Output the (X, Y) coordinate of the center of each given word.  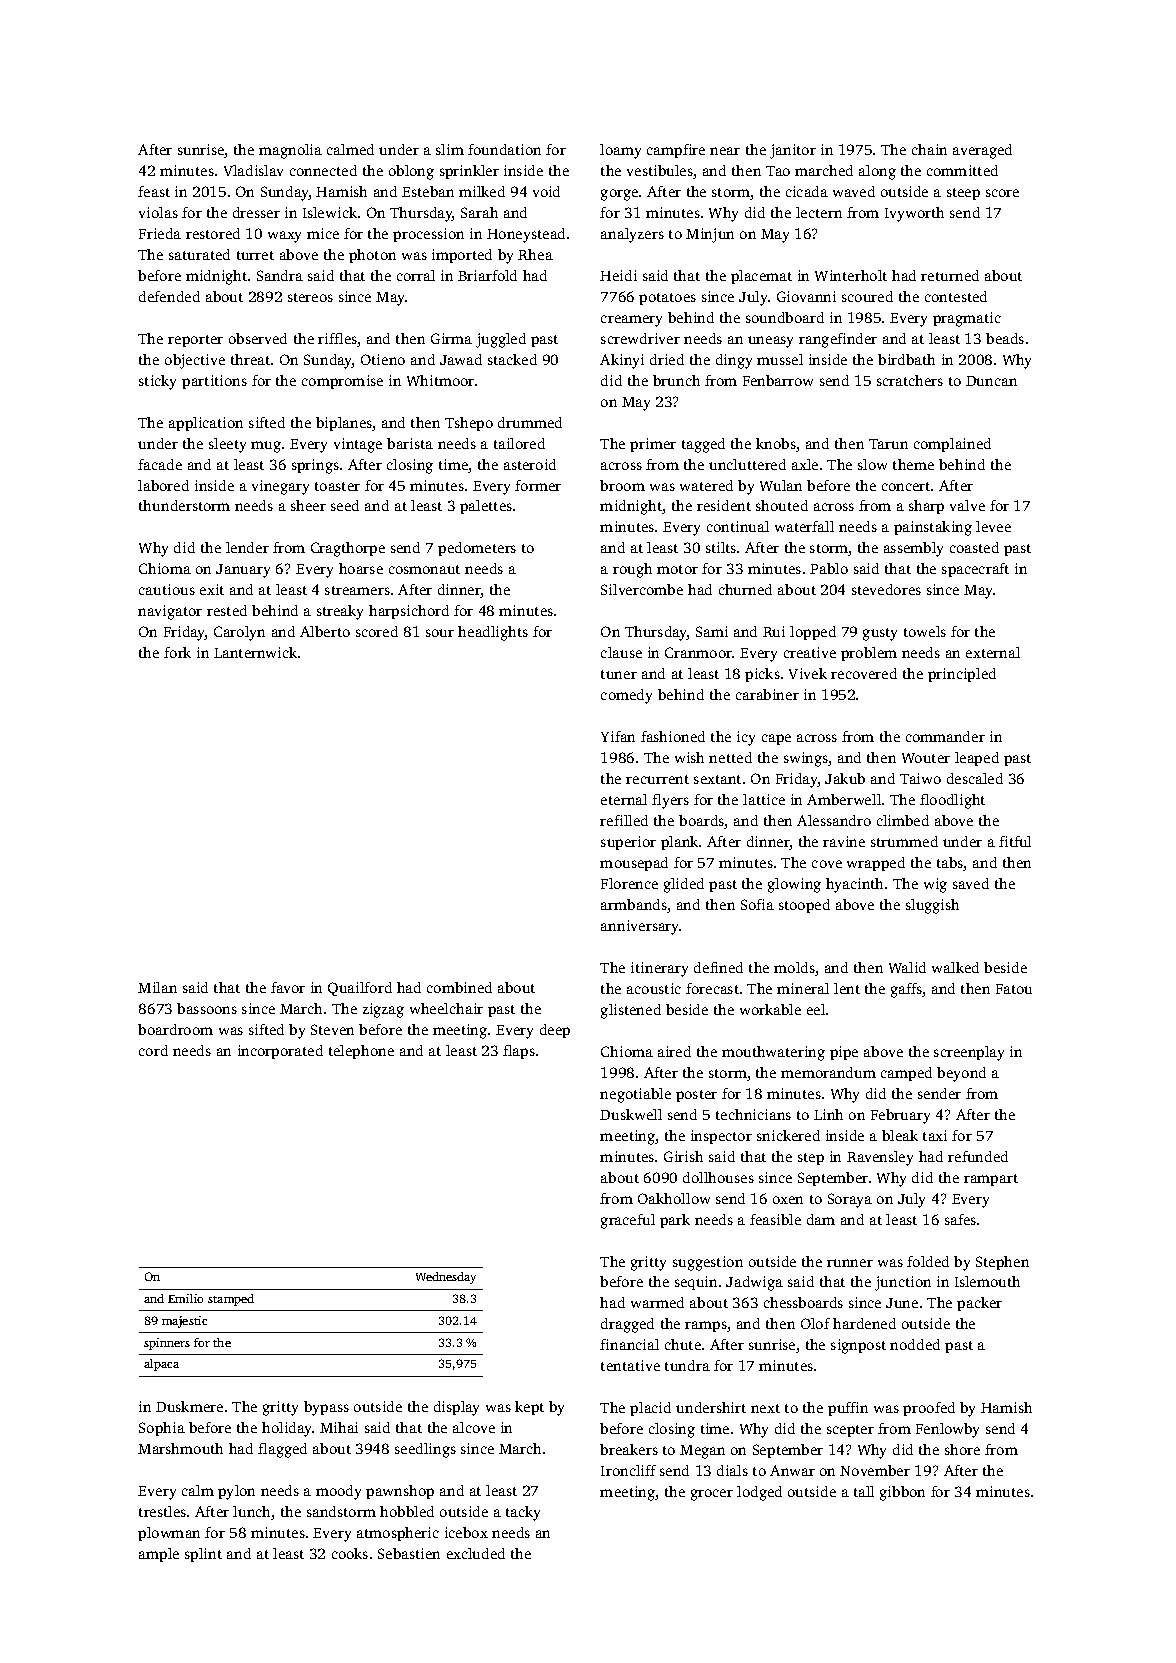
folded (928, 1261)
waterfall (804, 526)
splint (203, 1555)
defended (169, 296)
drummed (530, 422)
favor (288, 987)
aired (674, 1051)
